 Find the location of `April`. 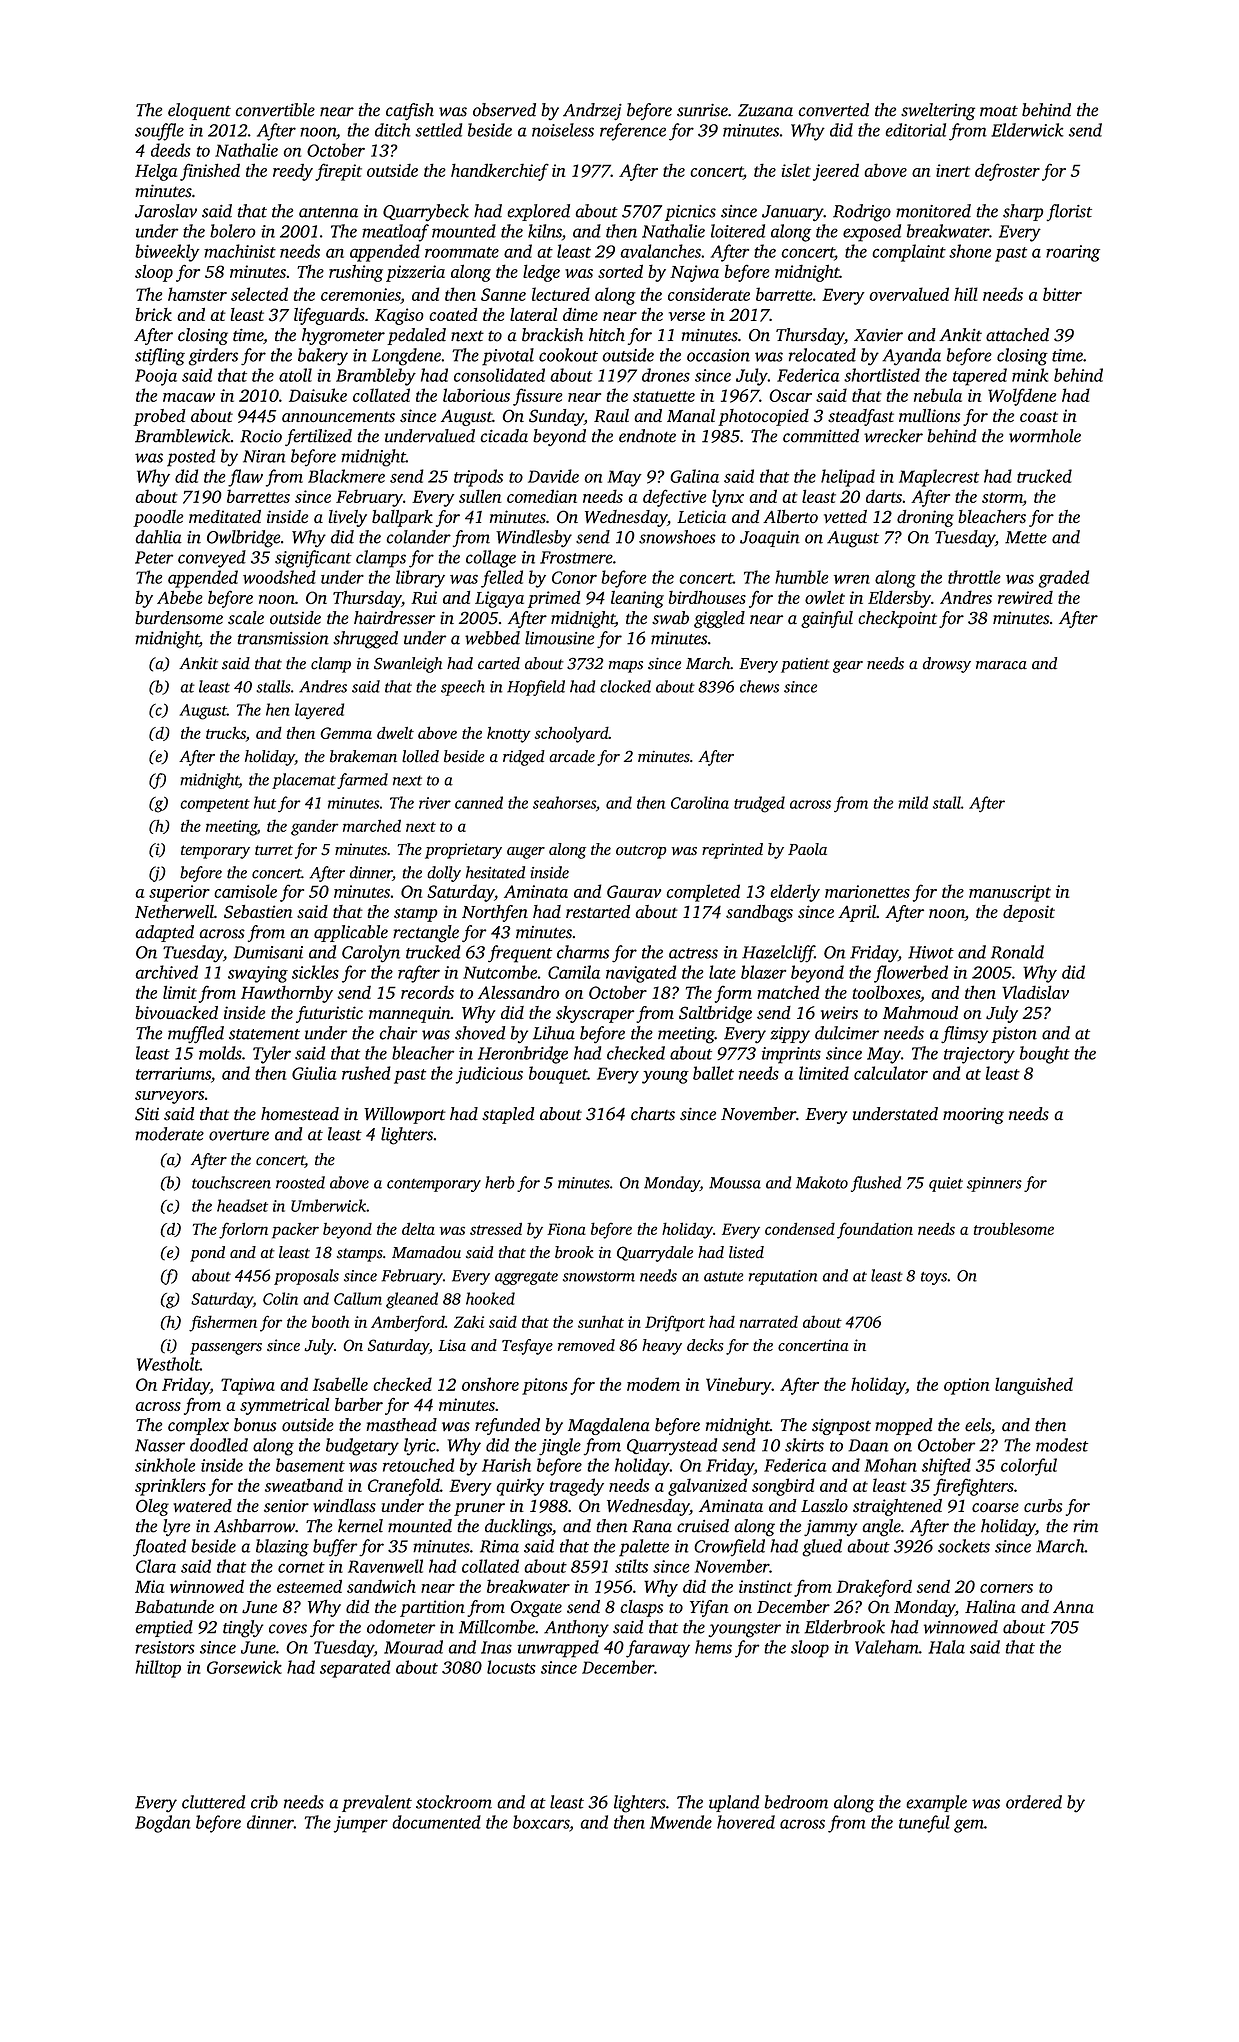

April is located at coordinates (857, 913).
